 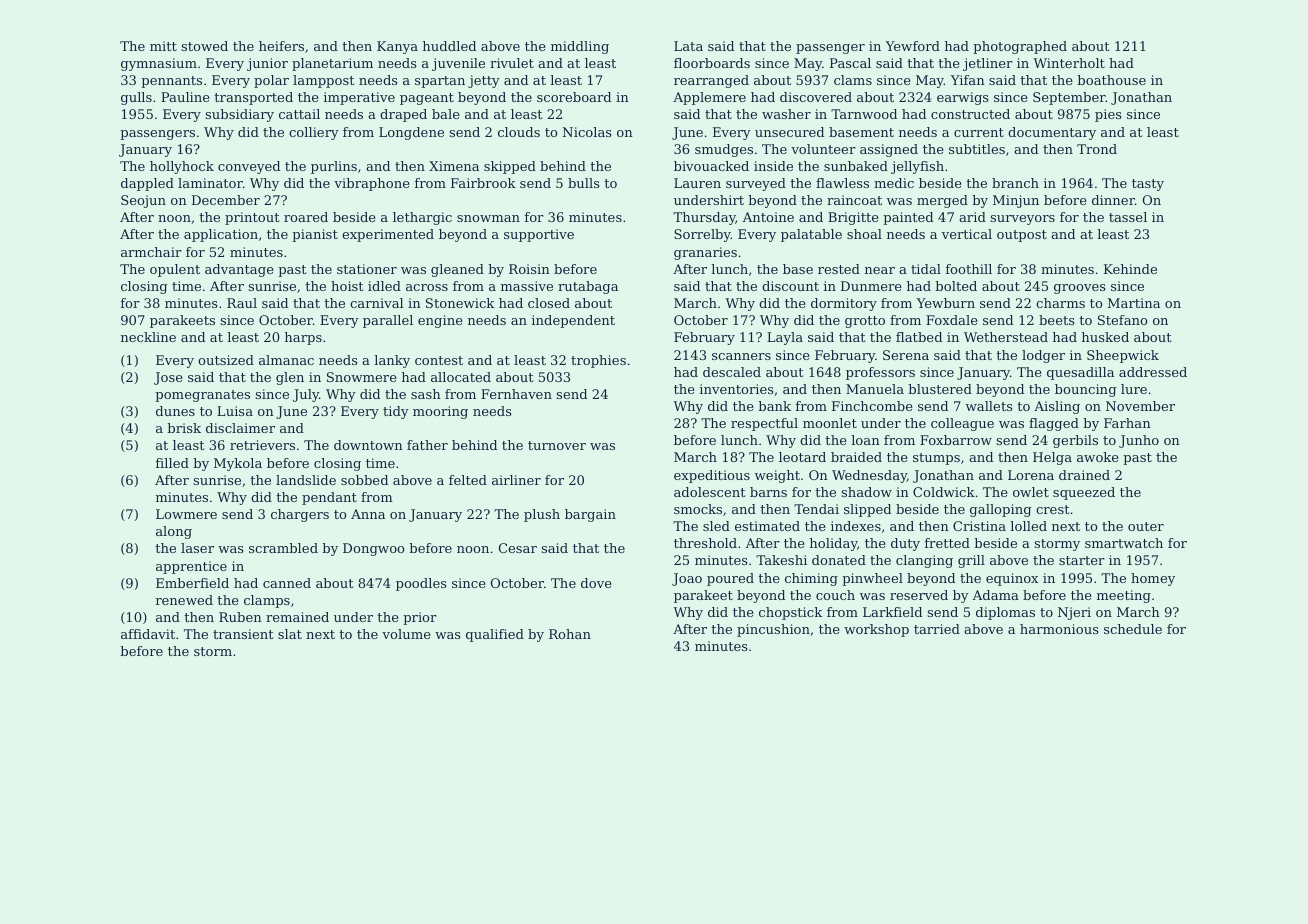 What do you see at coordinates (239, 115) in the image?
I see `subsidiary` at bounding box center [239, 115].
